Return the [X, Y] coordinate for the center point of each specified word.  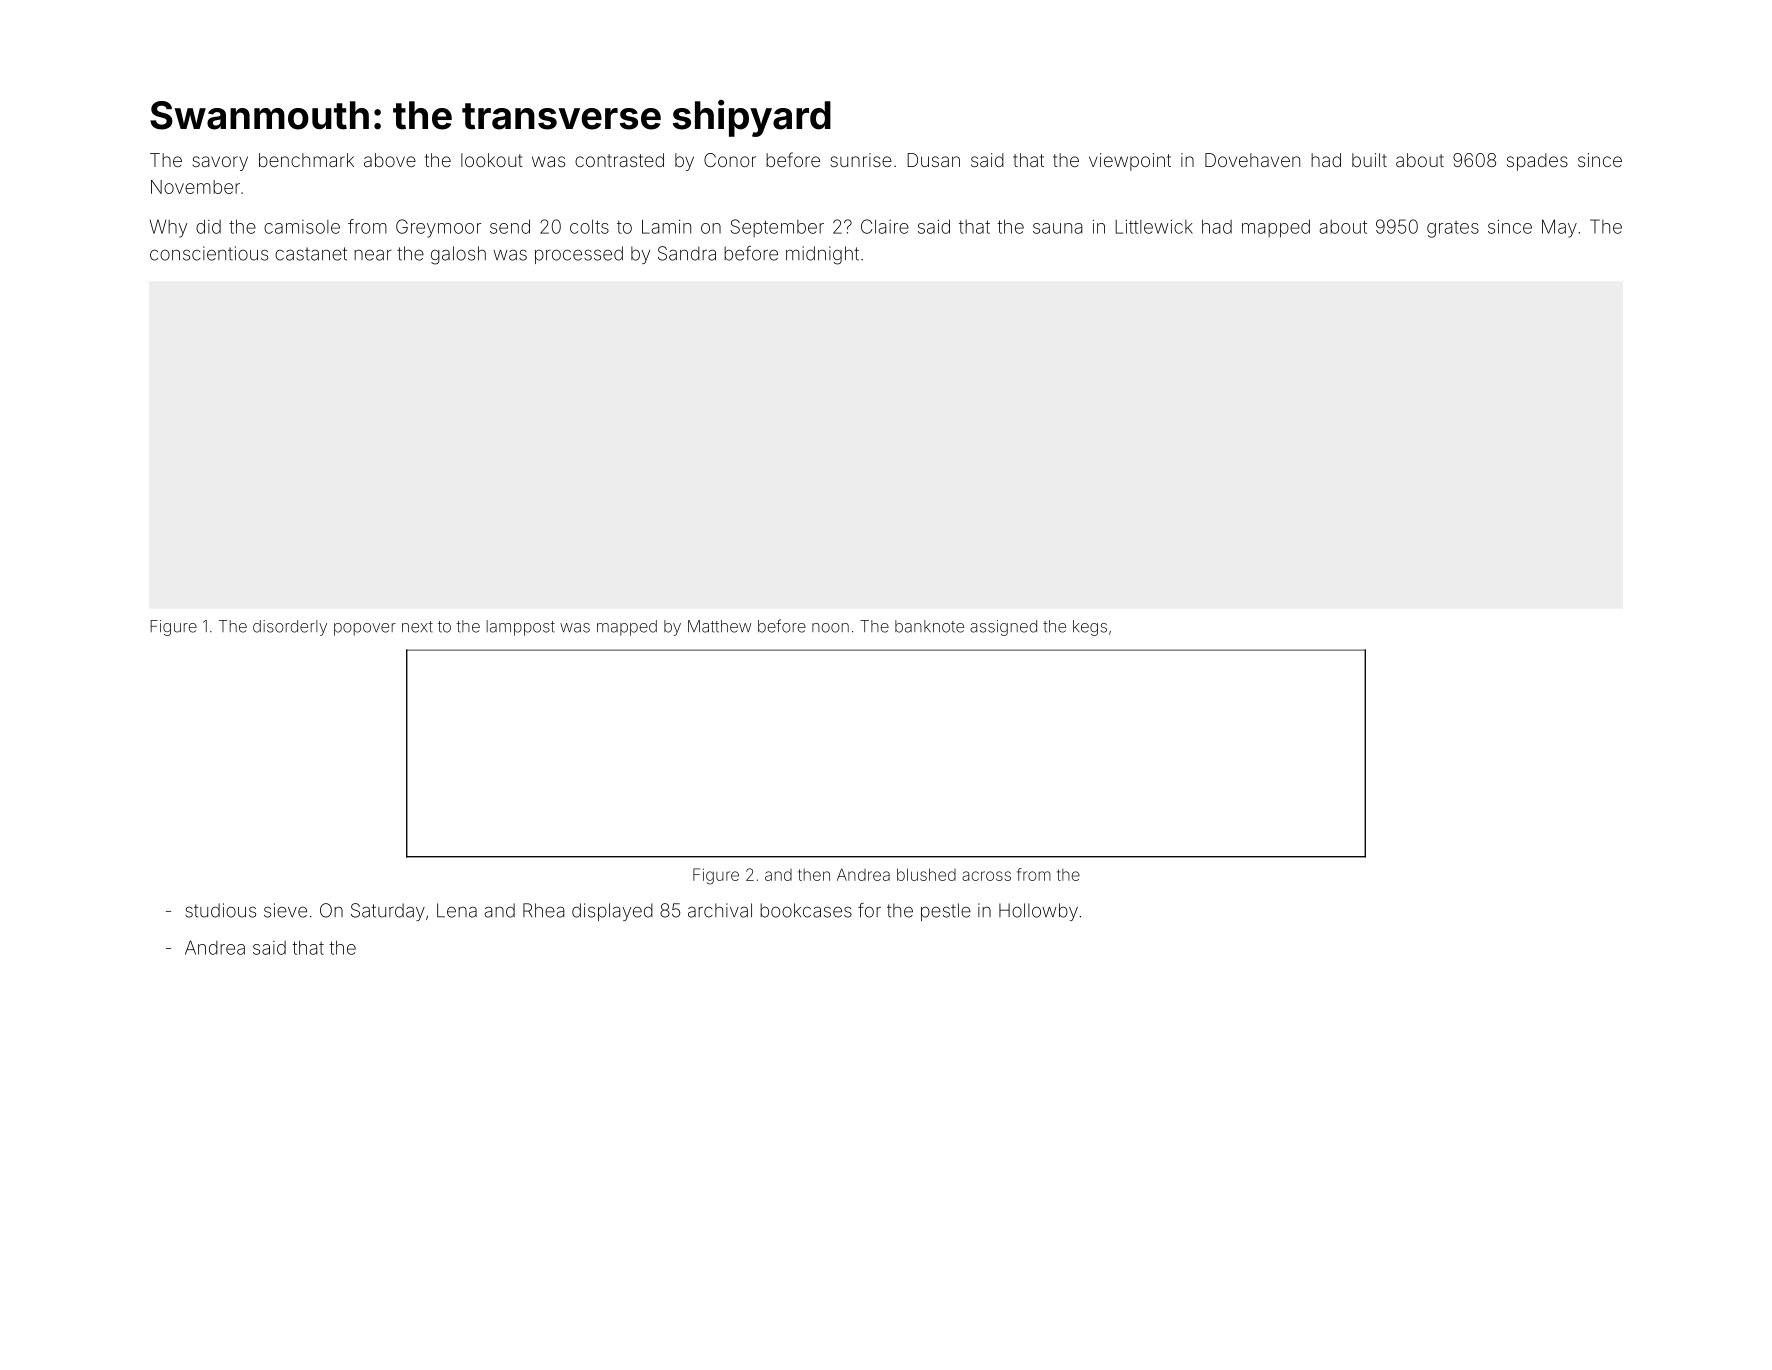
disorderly [290, 628]
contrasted [619, 160]
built [1369, 160]
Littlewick [1154, 226]
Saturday [388, 912]
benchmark [306, 160]
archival [720, 910]
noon [830, 628]
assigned [1003, 628]
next [417, 627]
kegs [1090, 628]
